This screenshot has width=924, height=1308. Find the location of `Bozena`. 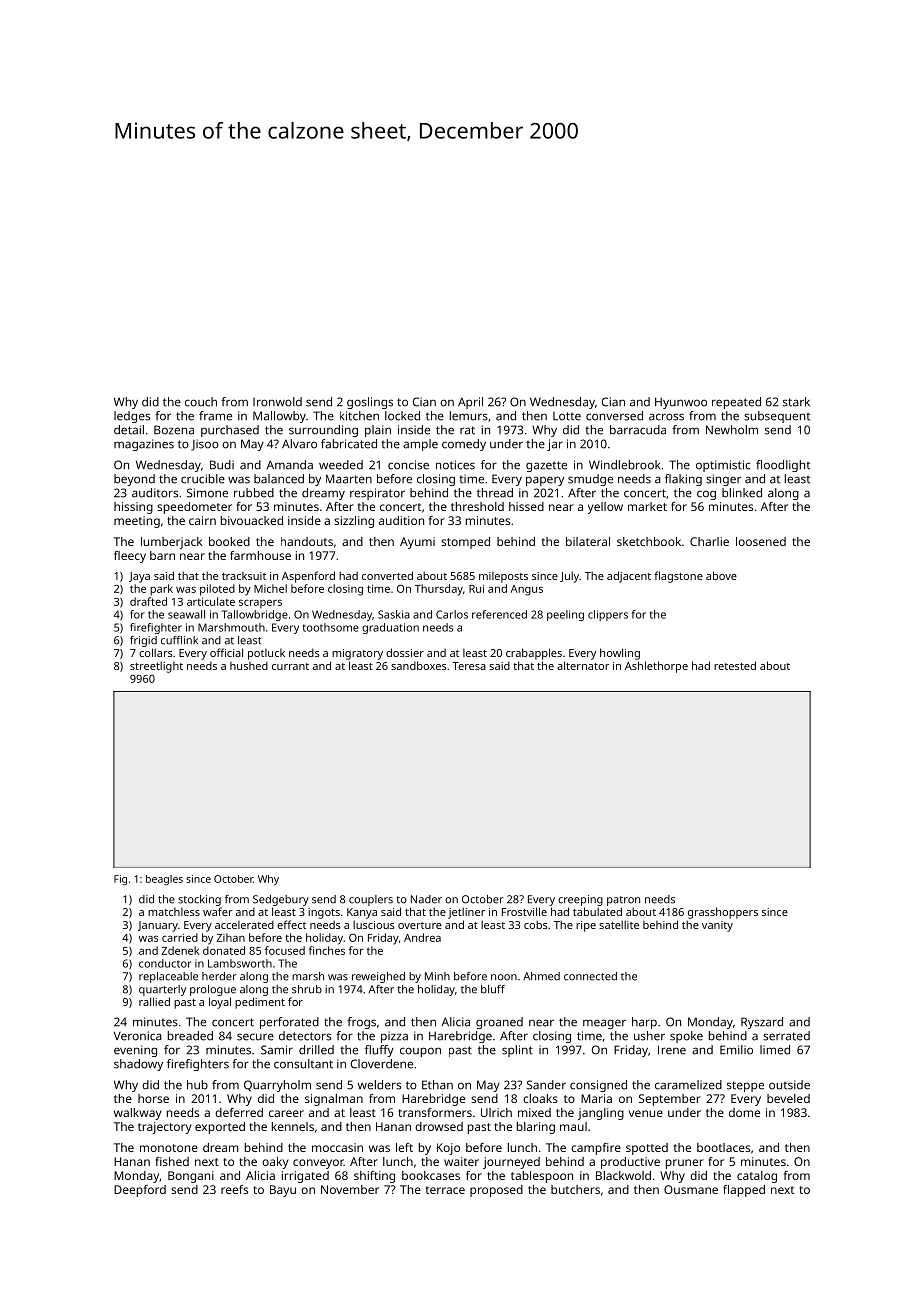

Bozena is located at coordinates (174, 430).
